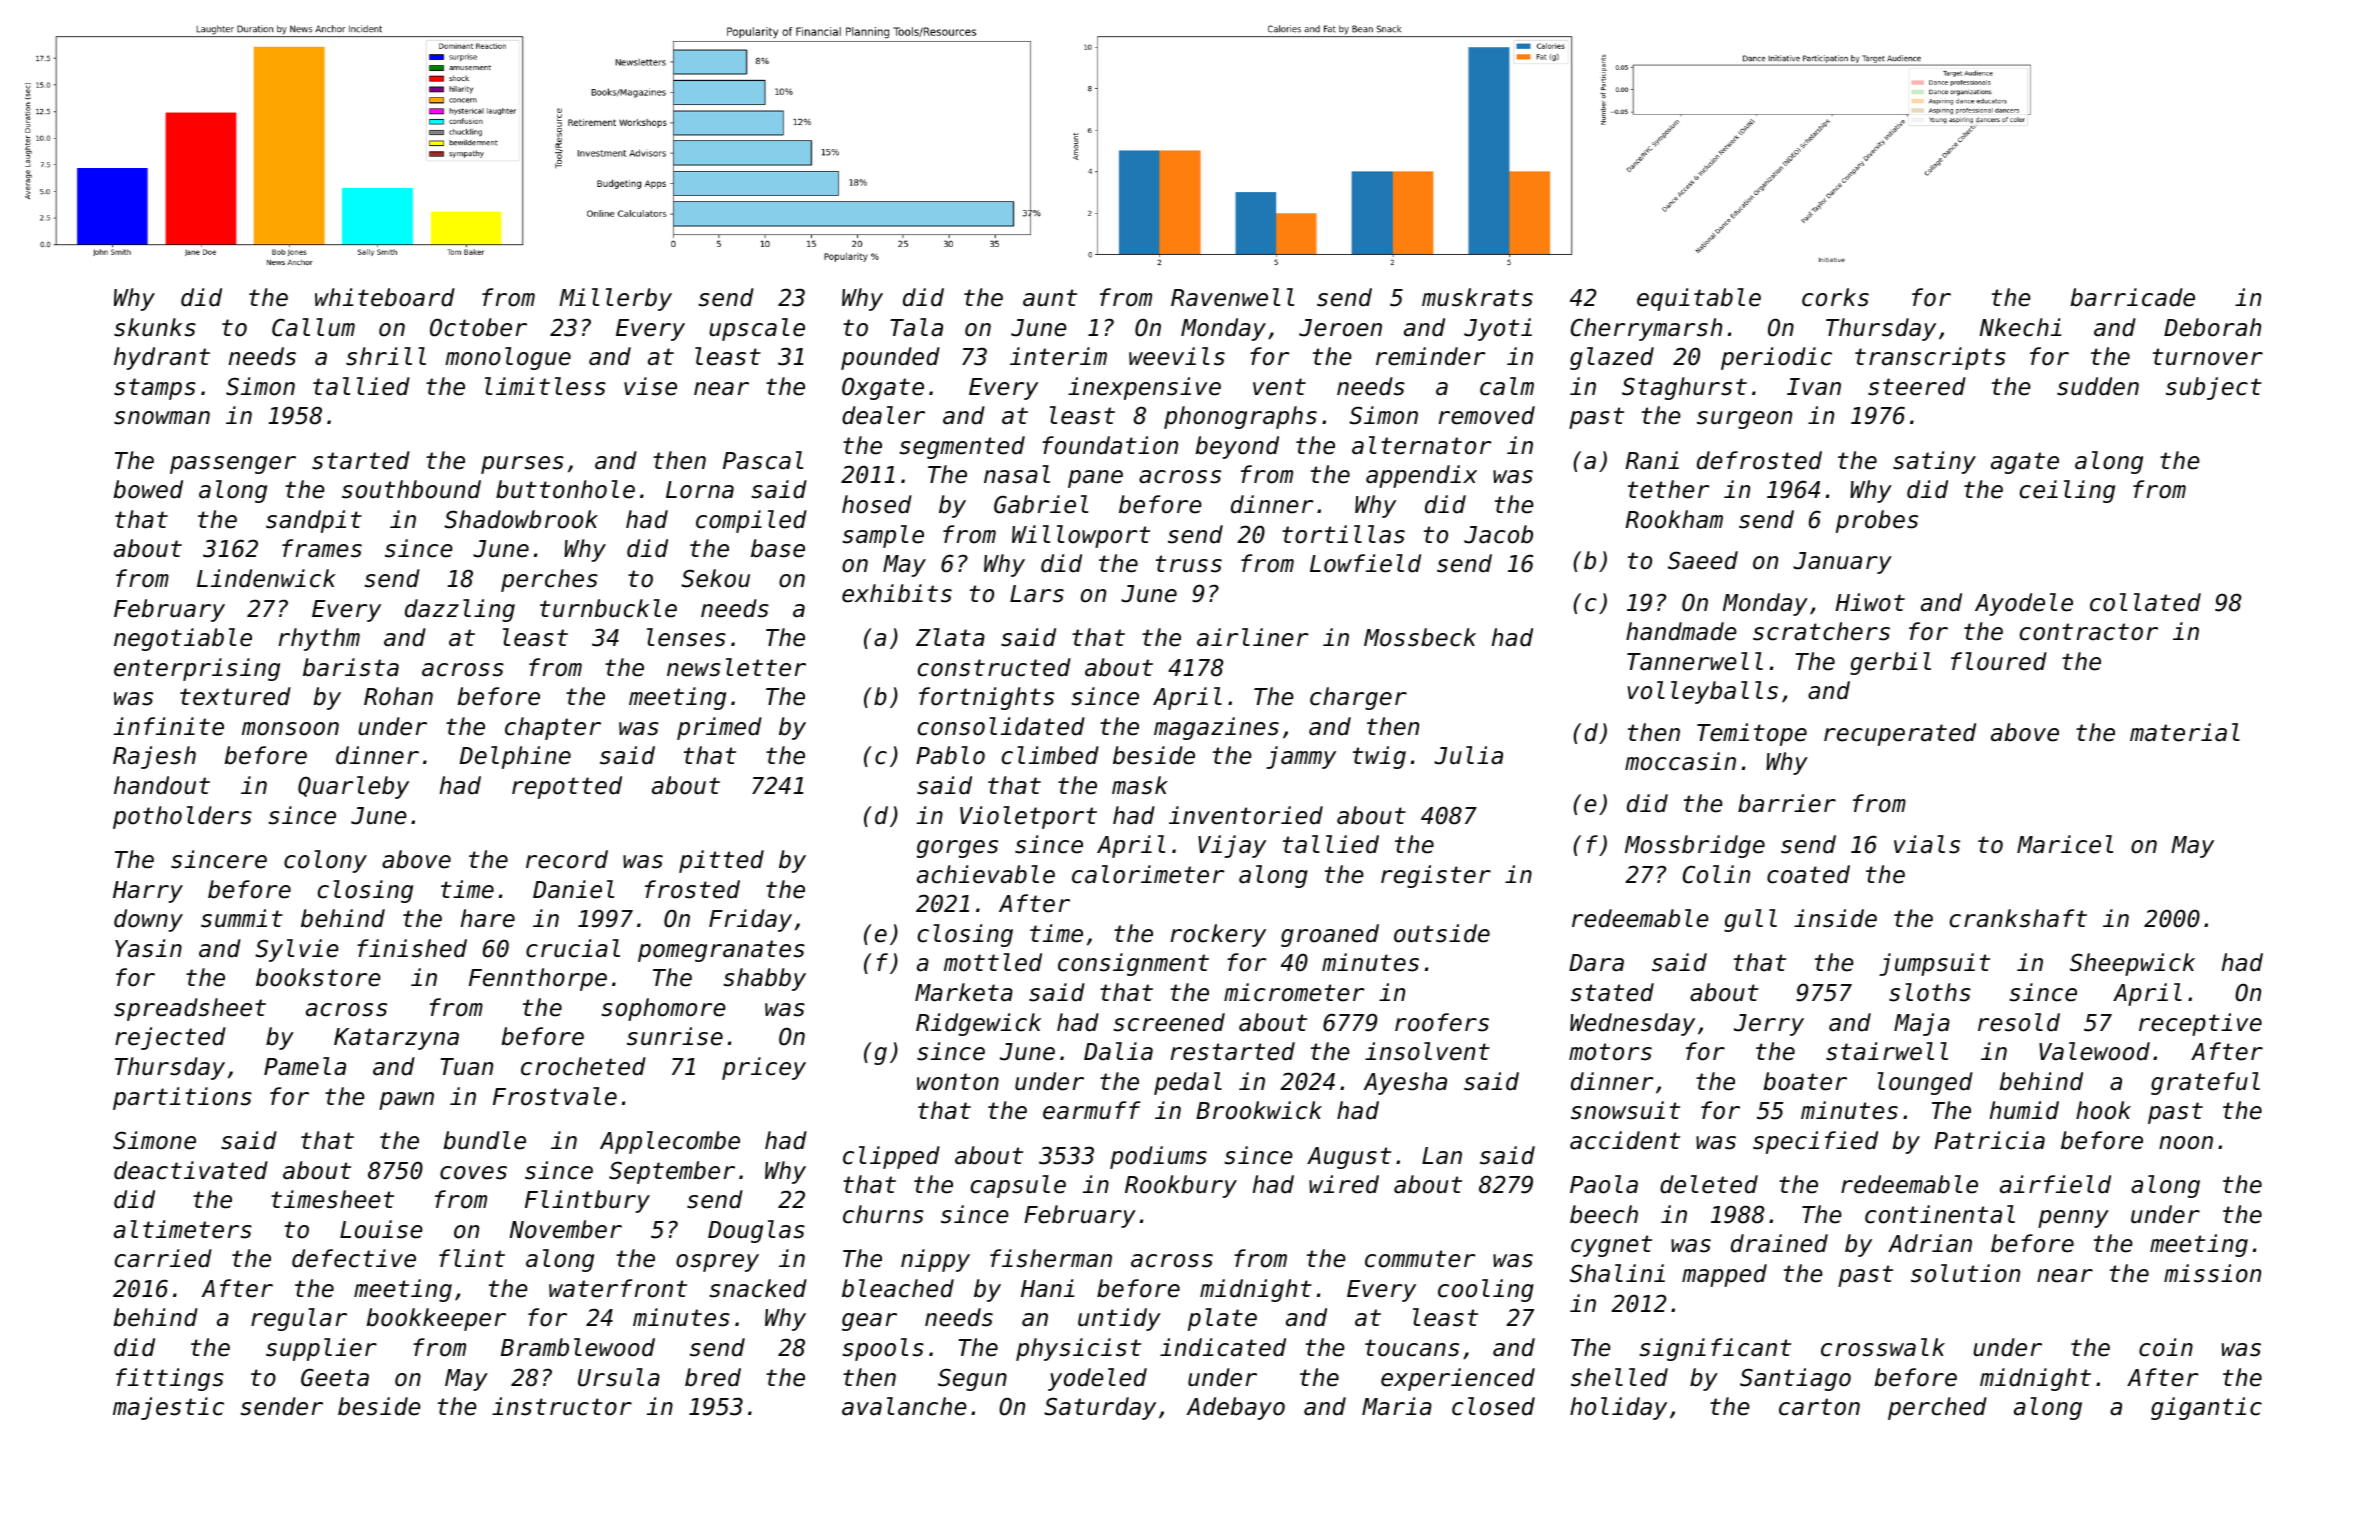 This screenshot has height=1537, width=2376. What do you see at coordinates (2067, 491) in the screenshot?
I see `ceiling` at bounding box center [2067, 491].
